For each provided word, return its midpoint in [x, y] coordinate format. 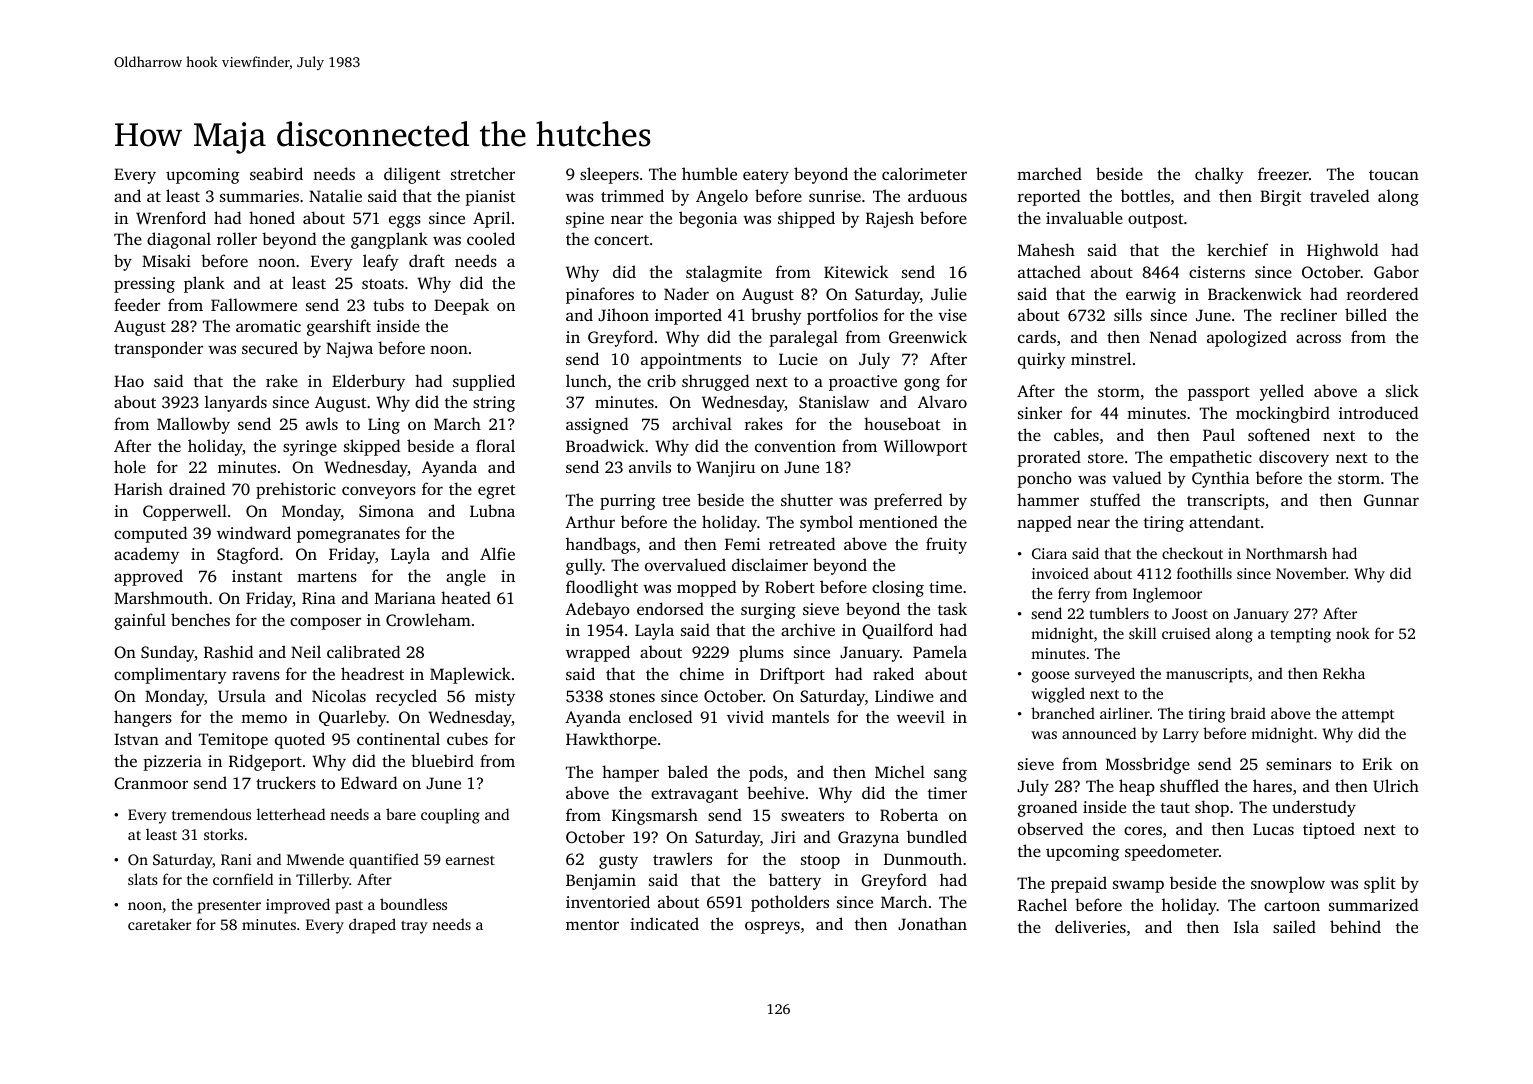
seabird [276, 173]
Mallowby [193, 425]
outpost [1155, 221]
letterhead [291, 814]
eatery [766, 177]
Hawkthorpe [611, 740]
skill [1143, 633]
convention [795, 446]
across [1318, 338]
